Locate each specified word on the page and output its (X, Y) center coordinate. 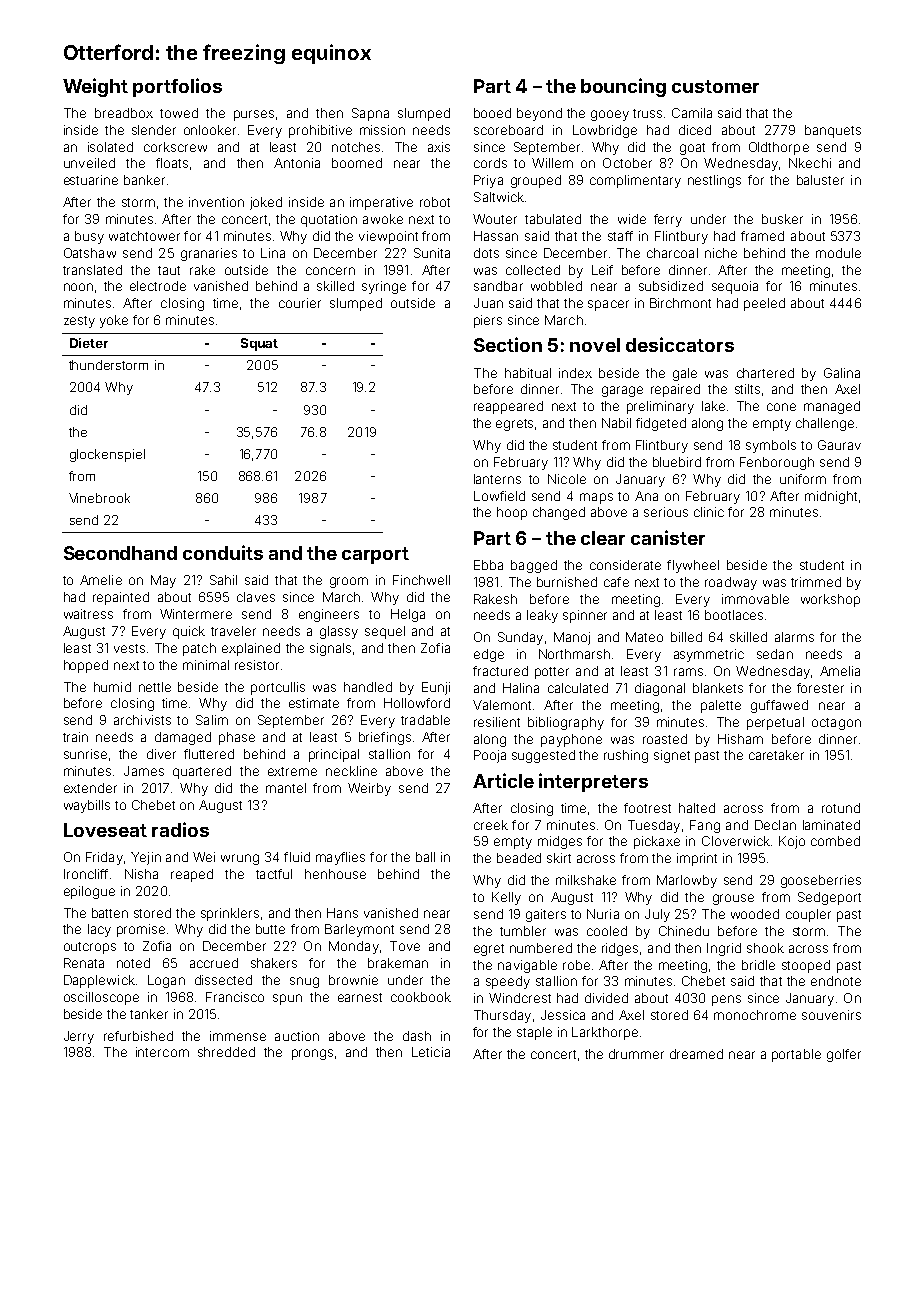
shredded (226, 1052)
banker (144, 180)
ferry (668, 220)
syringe (384, 287)
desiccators (680, 344)
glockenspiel (107, 455)
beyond (539, 114)
